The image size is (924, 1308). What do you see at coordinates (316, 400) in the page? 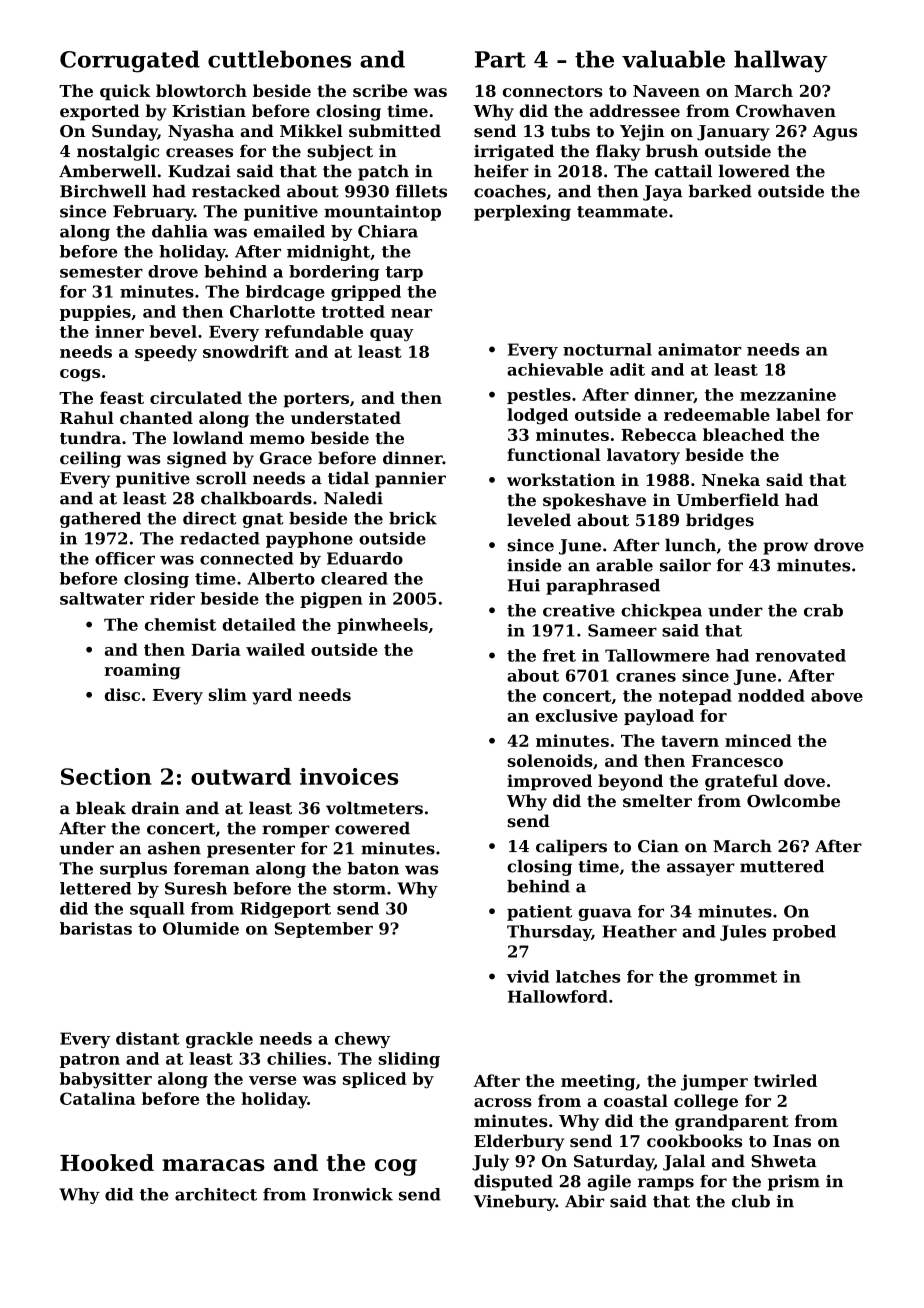
I see `porters` at bounding box center [316, 400].
